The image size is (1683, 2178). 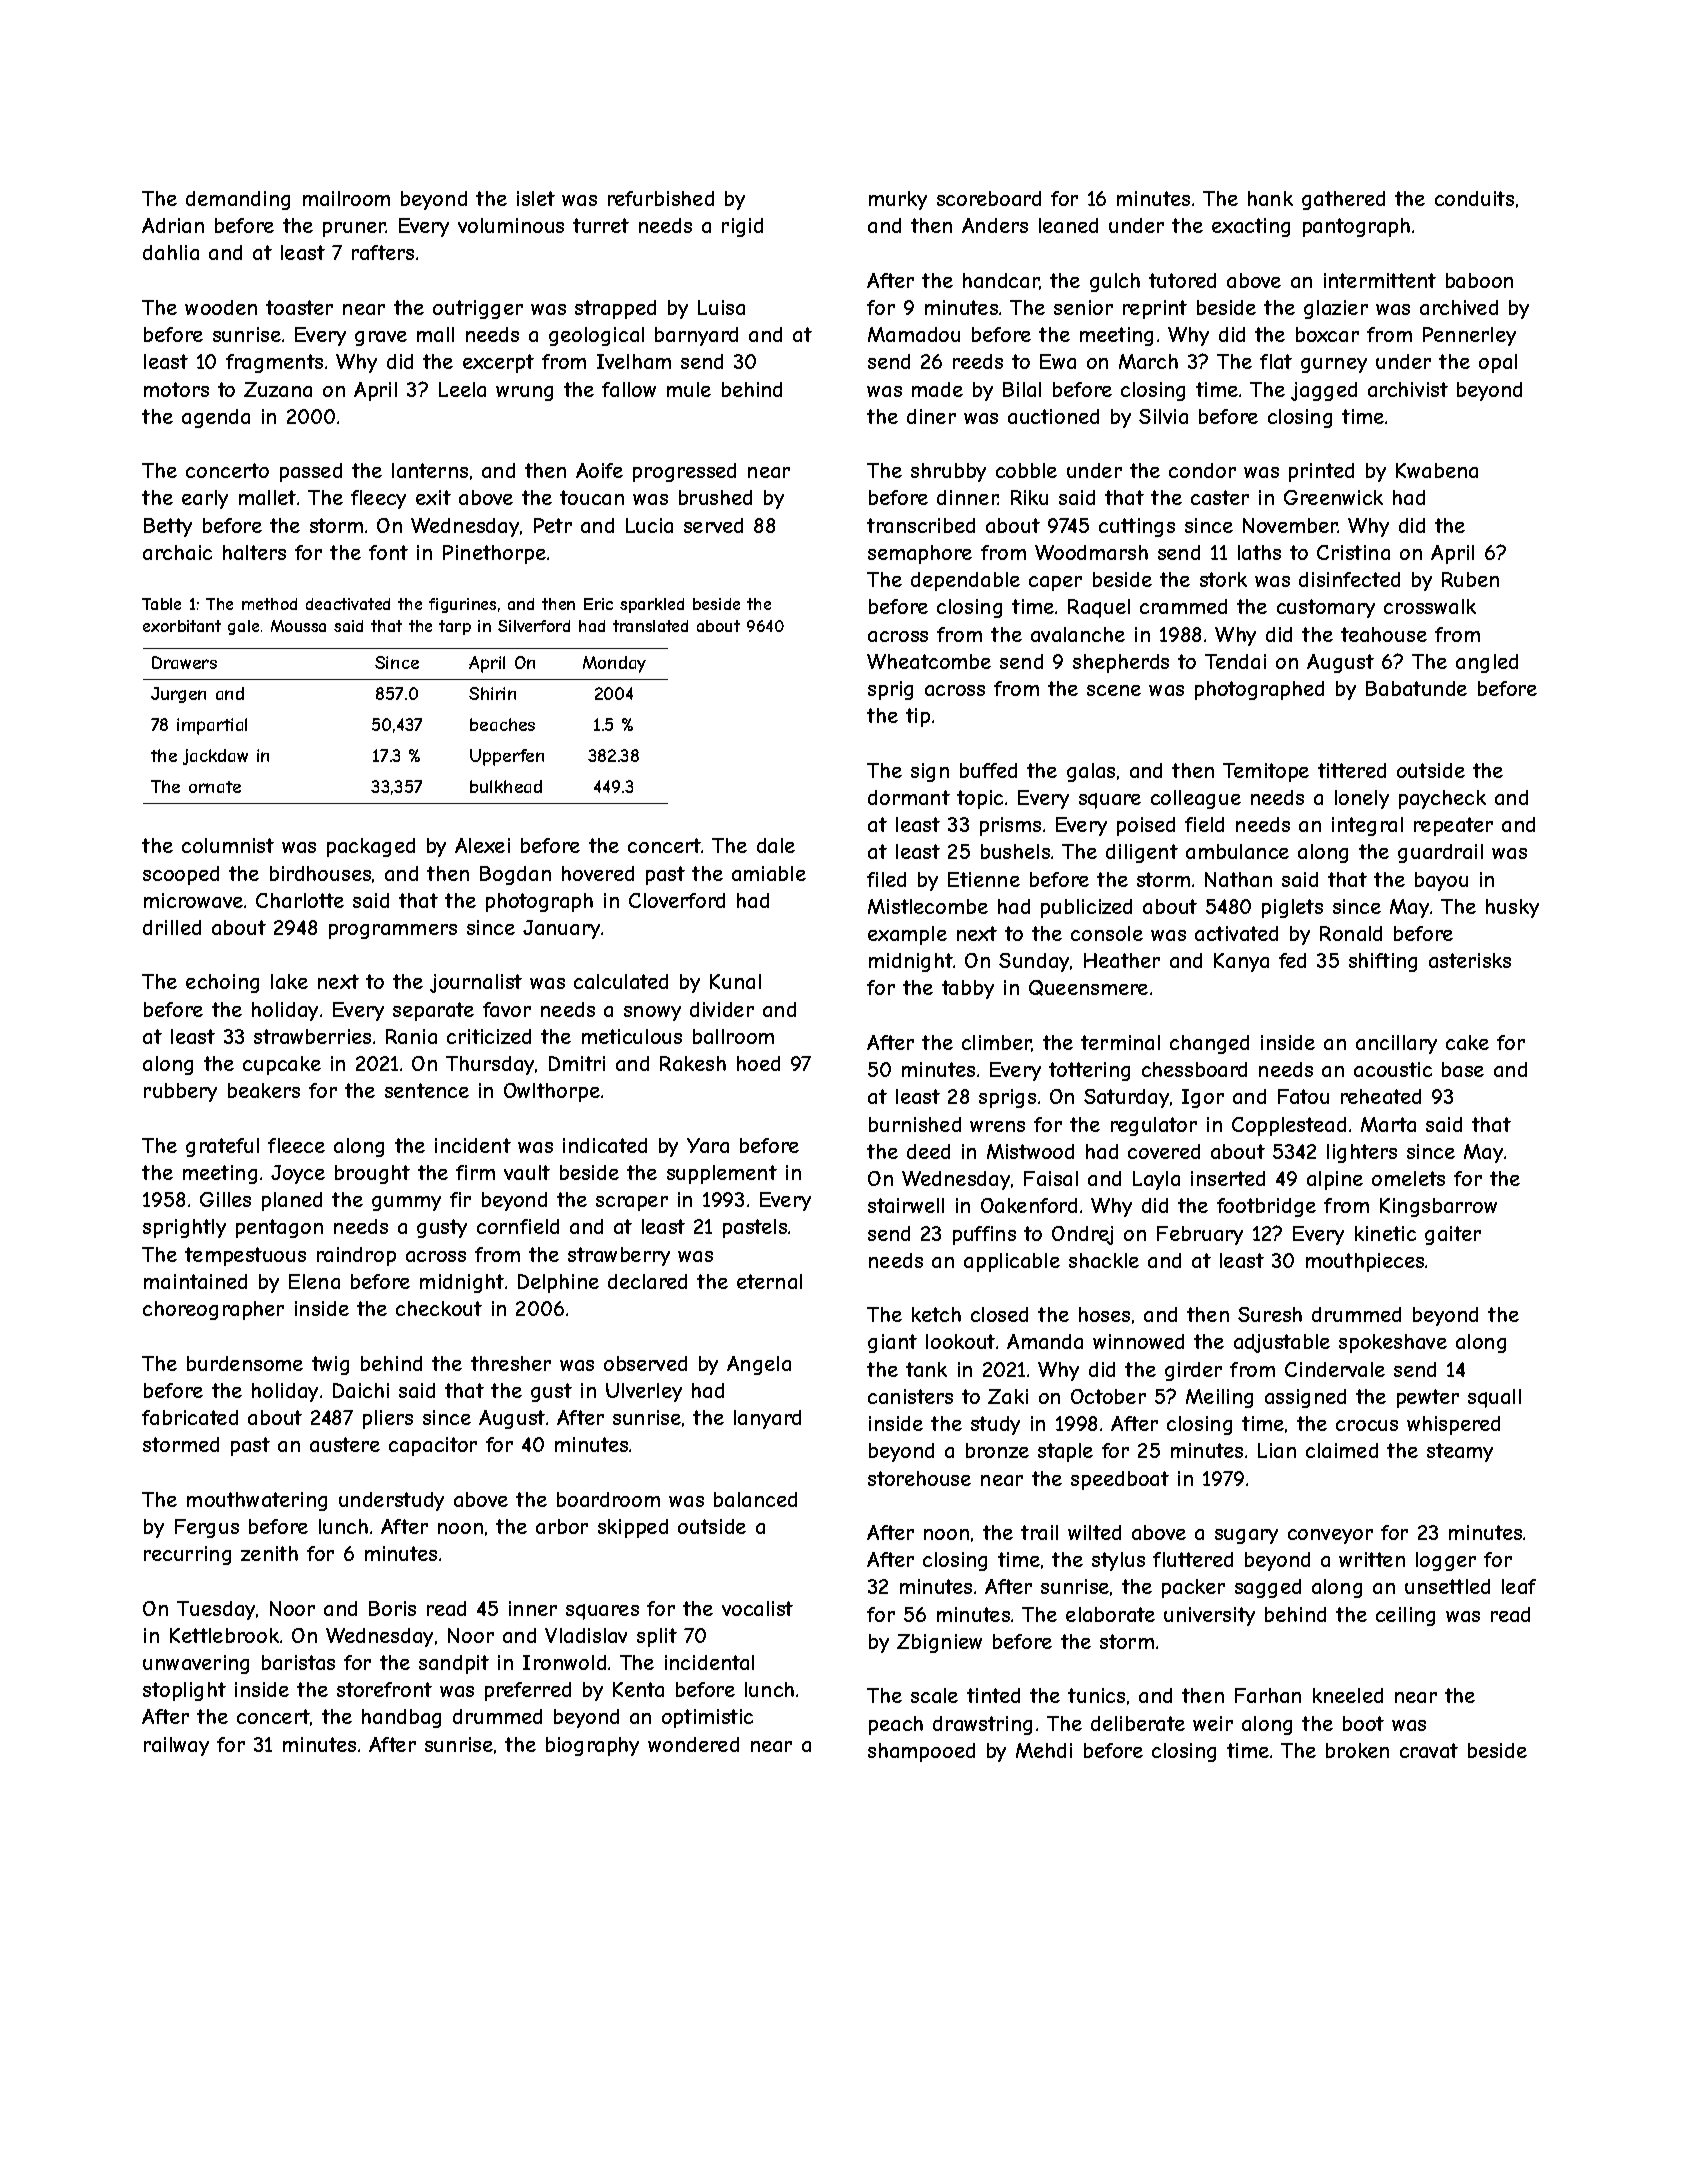 What do you see at coordinates (1512, 908) in the image?
I see `husky` at bounding box center [1512, 908].
